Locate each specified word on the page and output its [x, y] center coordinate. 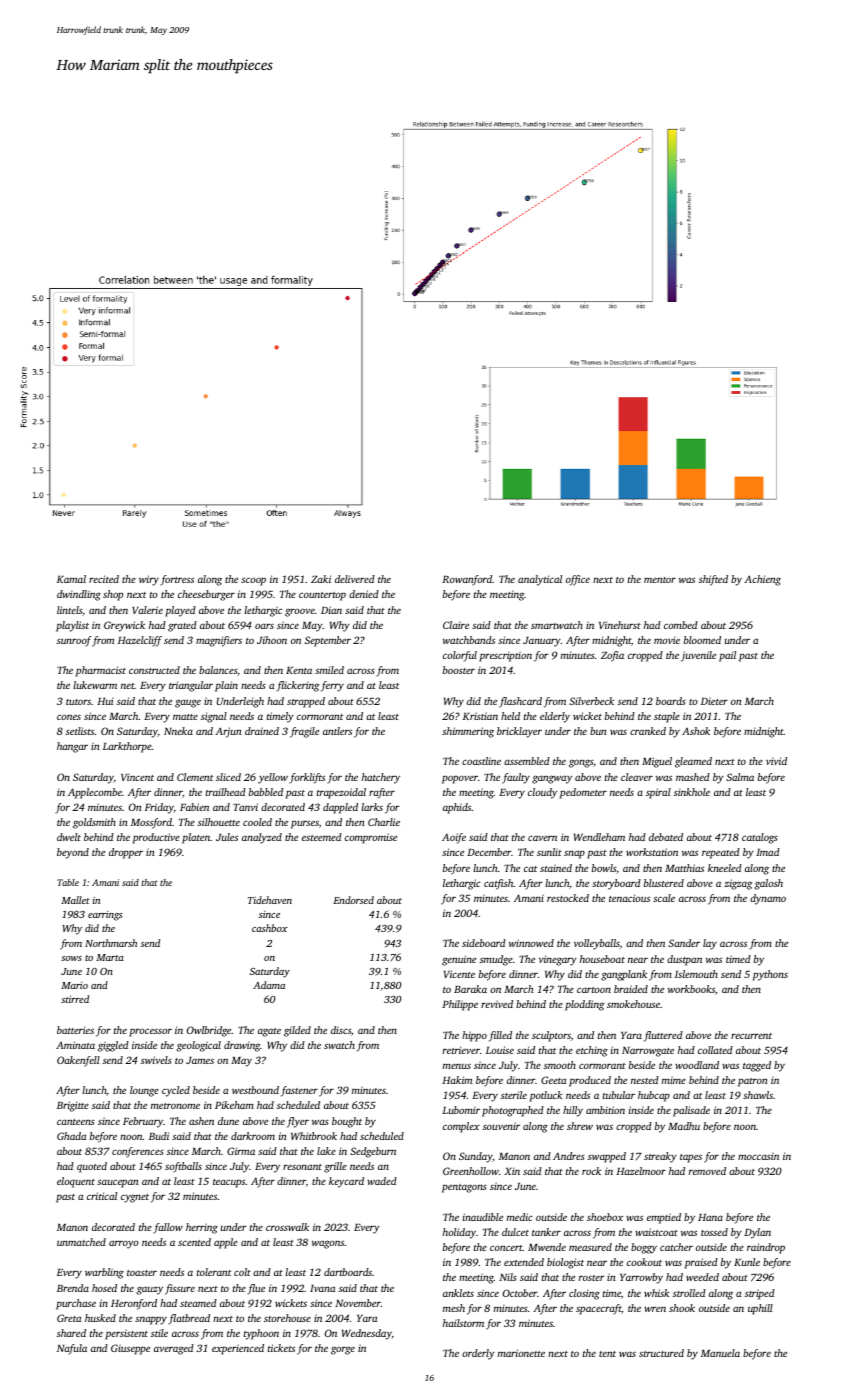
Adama [269, 985]
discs [341, 1030]
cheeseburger [206, 595]
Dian [331, 610]
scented [194, 1242]
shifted [713, 580]
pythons [770, 975]
